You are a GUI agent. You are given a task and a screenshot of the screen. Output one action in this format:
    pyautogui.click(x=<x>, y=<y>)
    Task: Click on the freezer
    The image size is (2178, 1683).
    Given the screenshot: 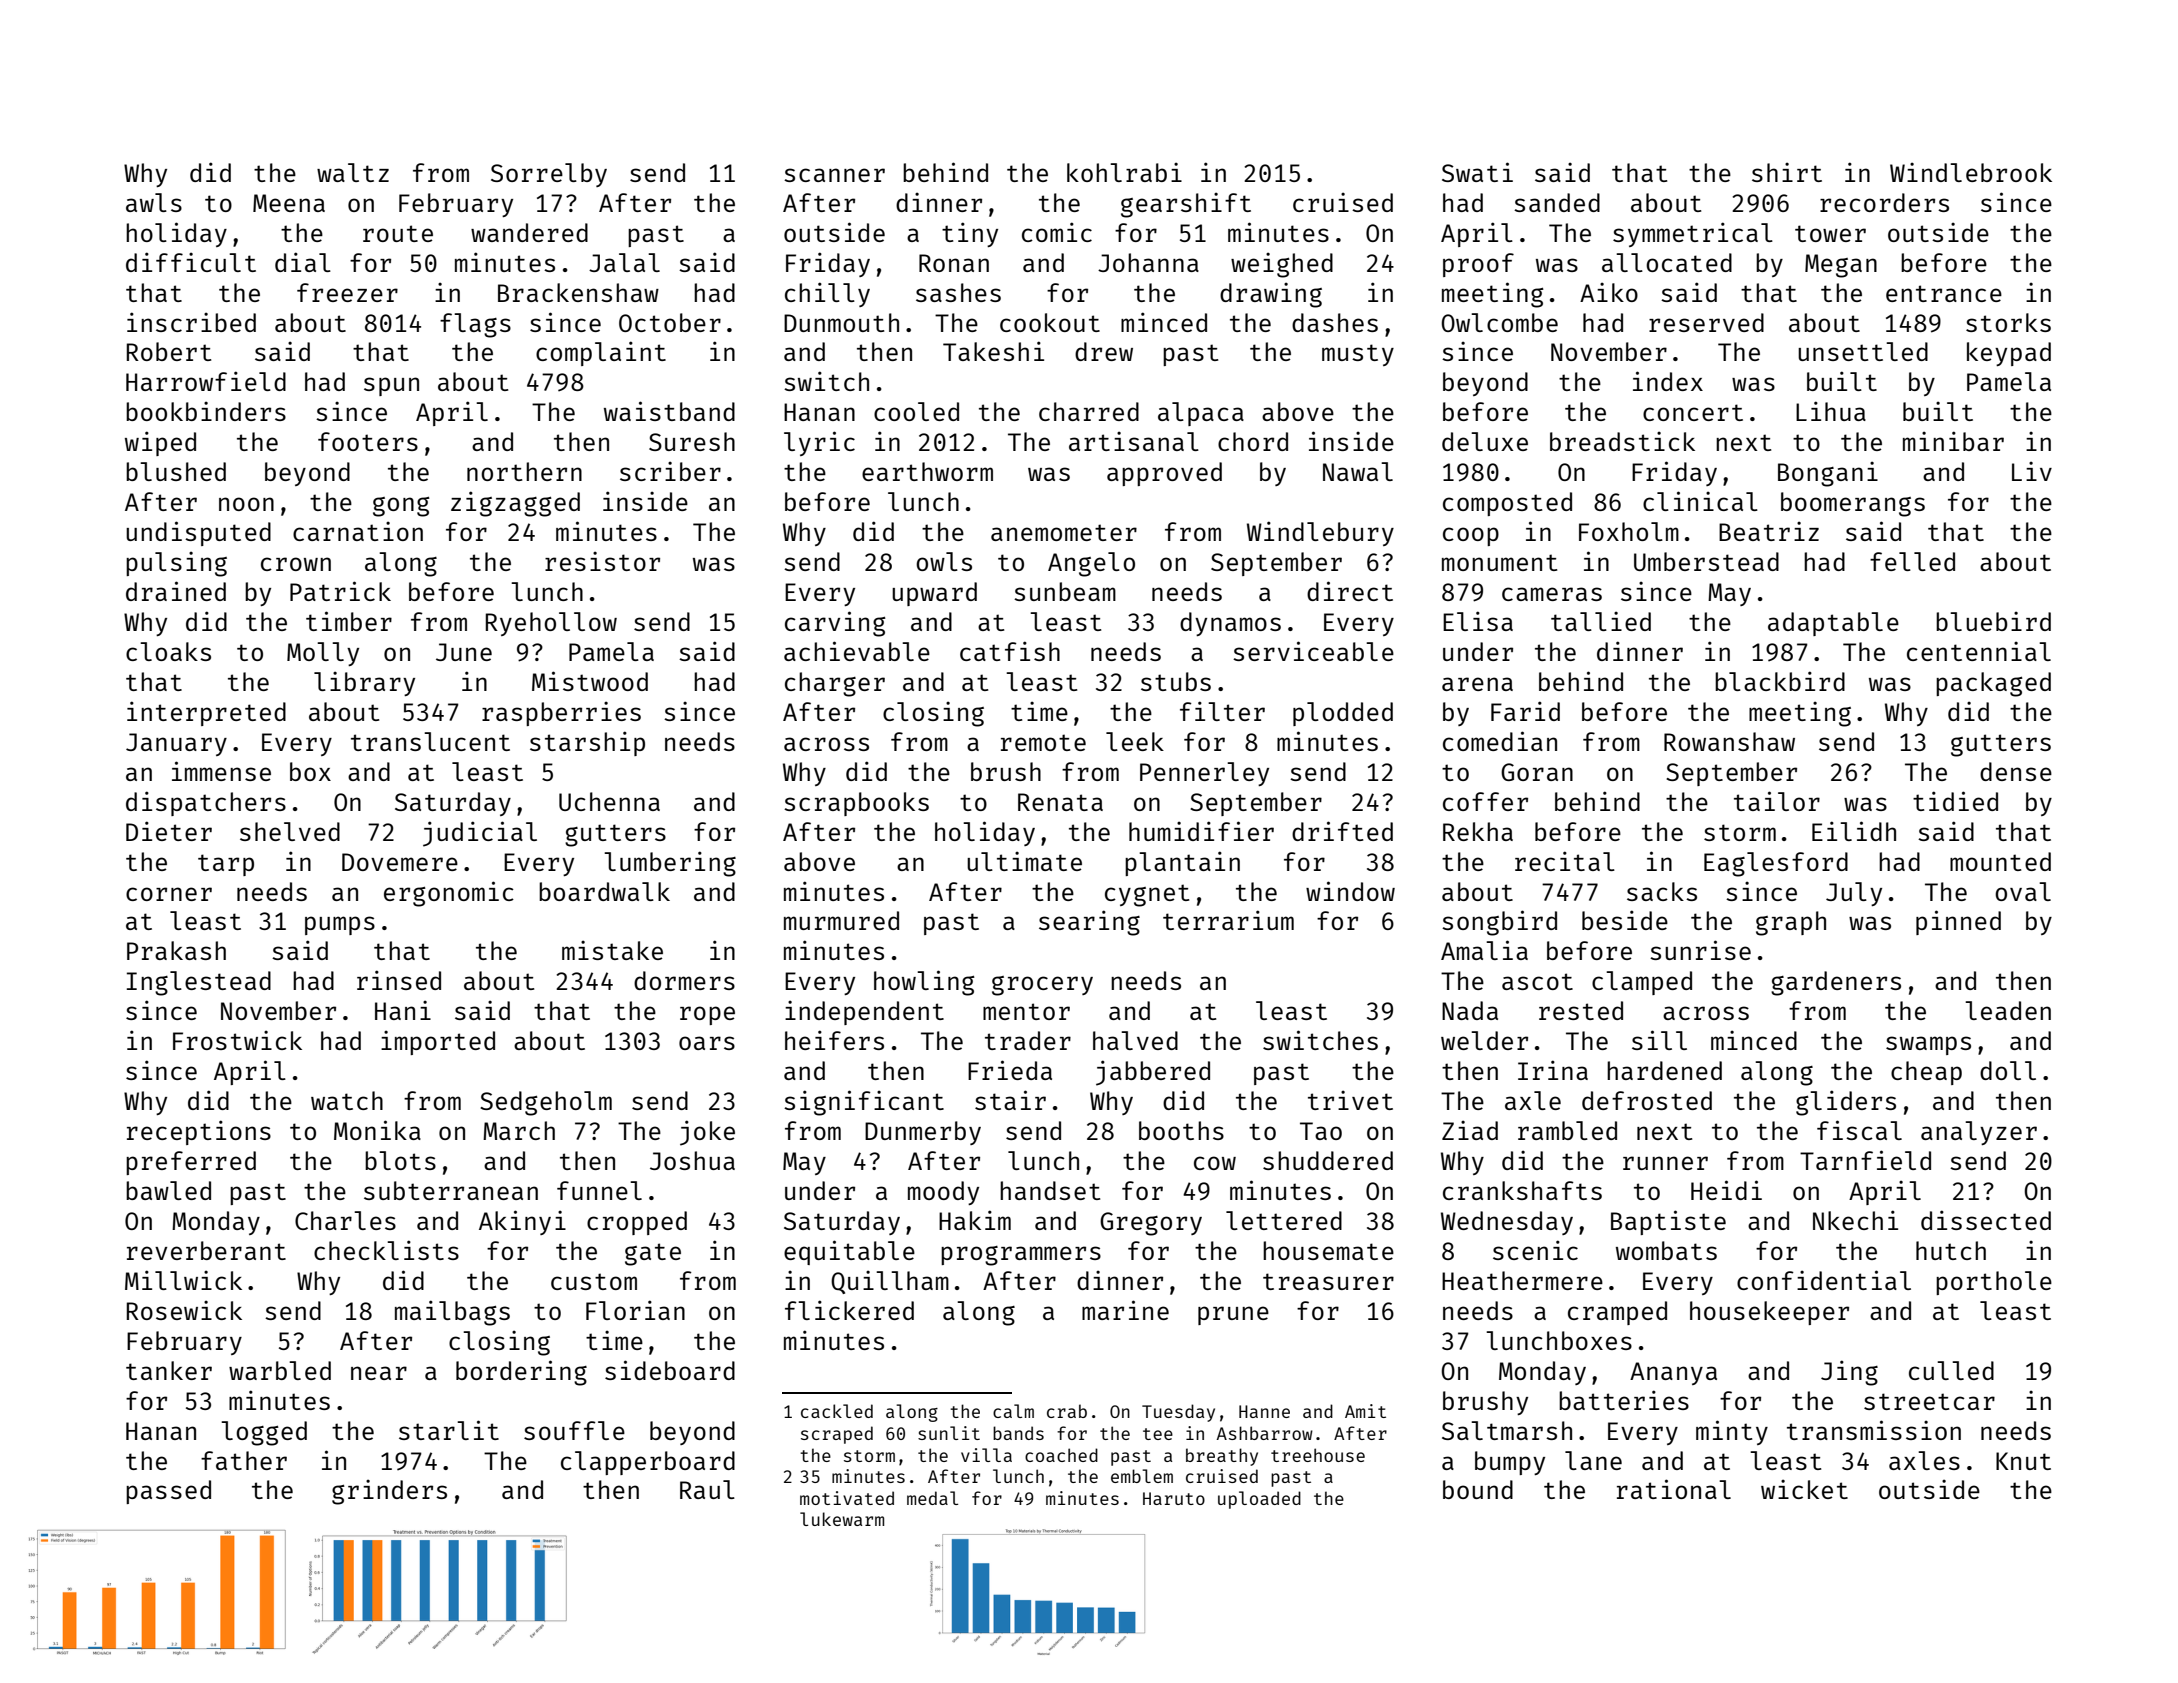 What is the action you would take?
    pyautogui.click(x=347, y=292)
